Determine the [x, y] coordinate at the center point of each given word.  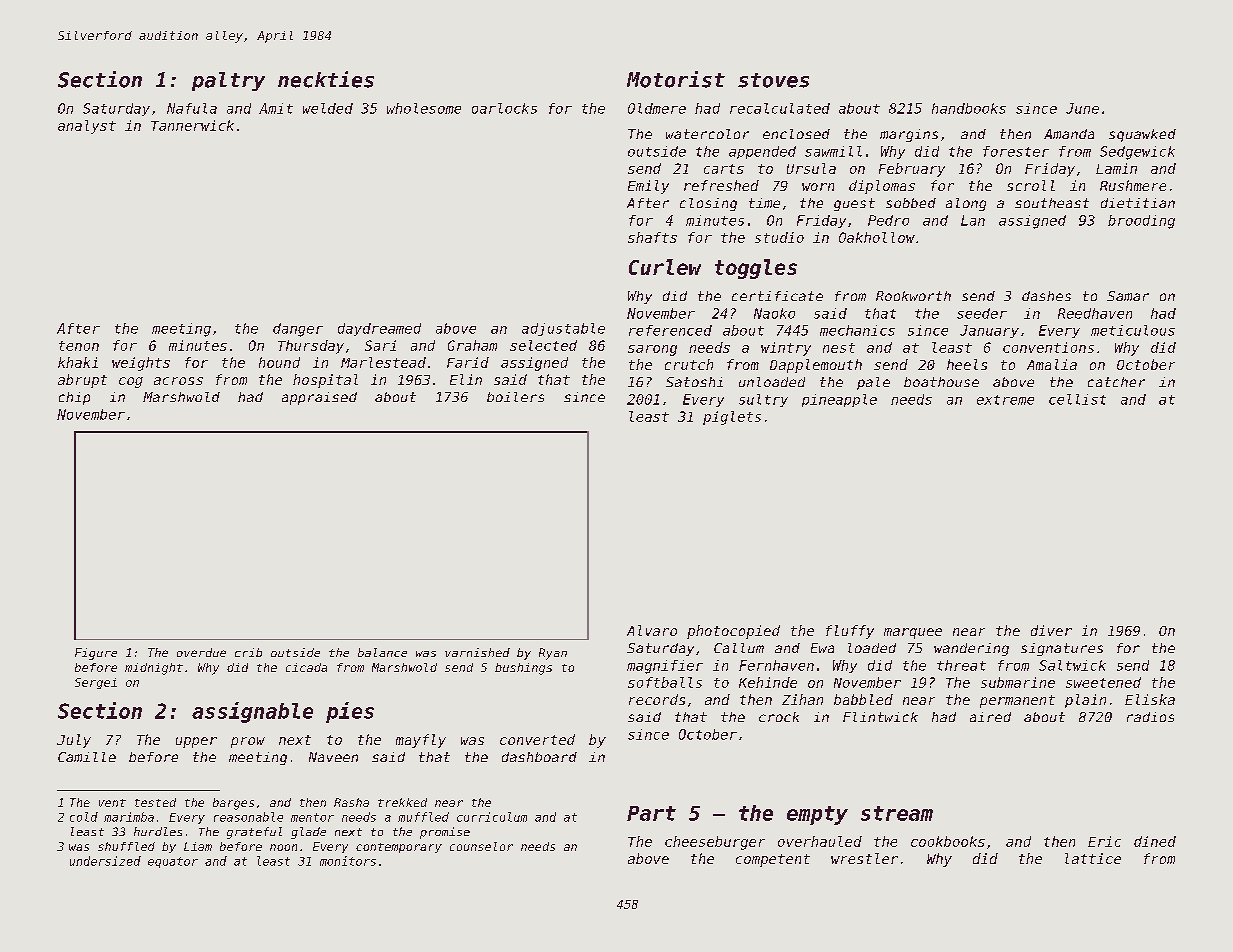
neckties [326, 79]
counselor [481, 846]
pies [350, 712]
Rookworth [913, 296]
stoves [773, 80]
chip [74, 398]
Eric [1104, 841]
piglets [732, 418]
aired [990, 717]
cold [84, 817]
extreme [1005, 400]
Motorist [676, 79]
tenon [79, 346]
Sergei [96, 683]
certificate [777, 296]
